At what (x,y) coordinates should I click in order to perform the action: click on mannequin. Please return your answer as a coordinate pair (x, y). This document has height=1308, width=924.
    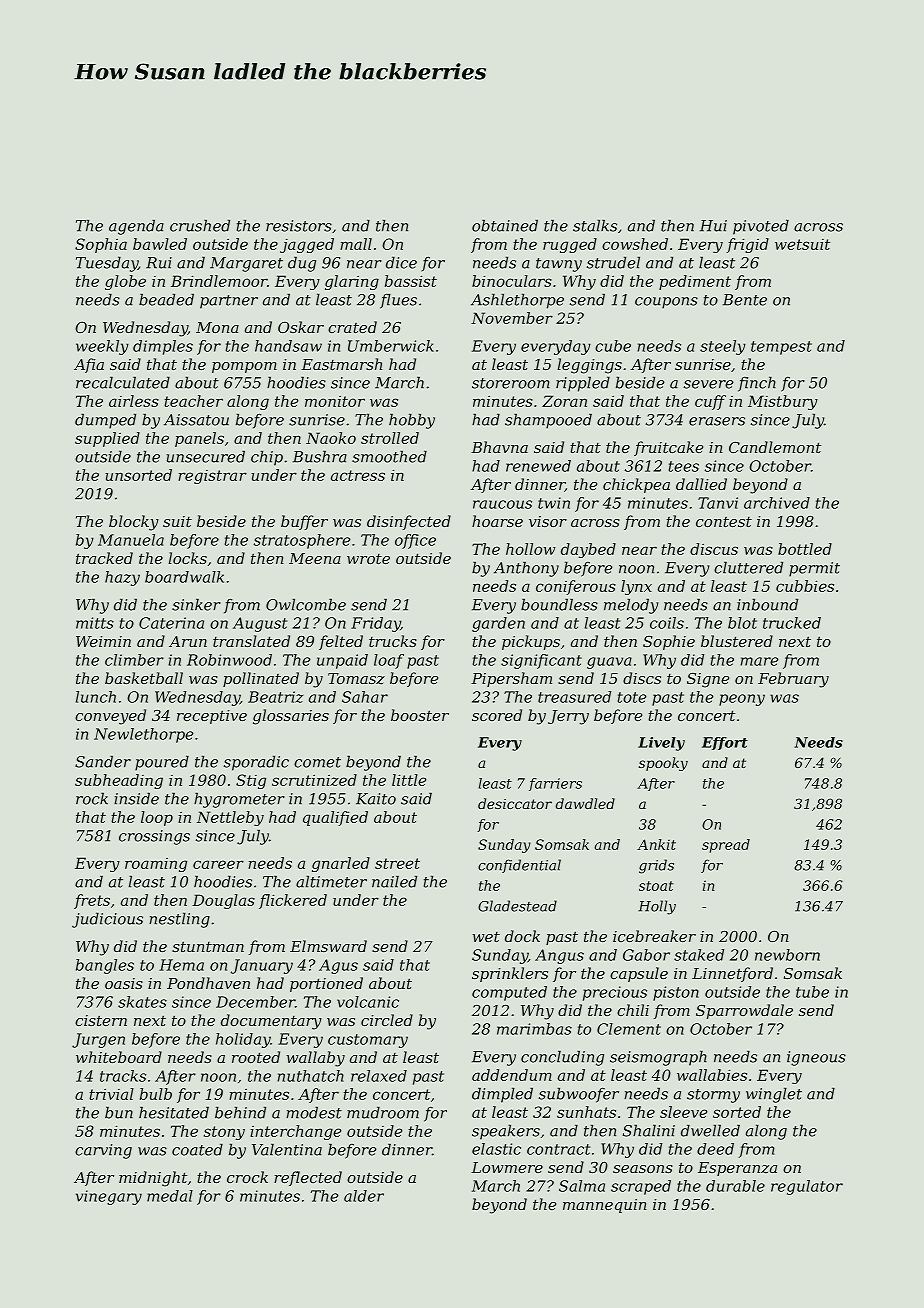
    Looking at the image, I should click on (605, 1206).
